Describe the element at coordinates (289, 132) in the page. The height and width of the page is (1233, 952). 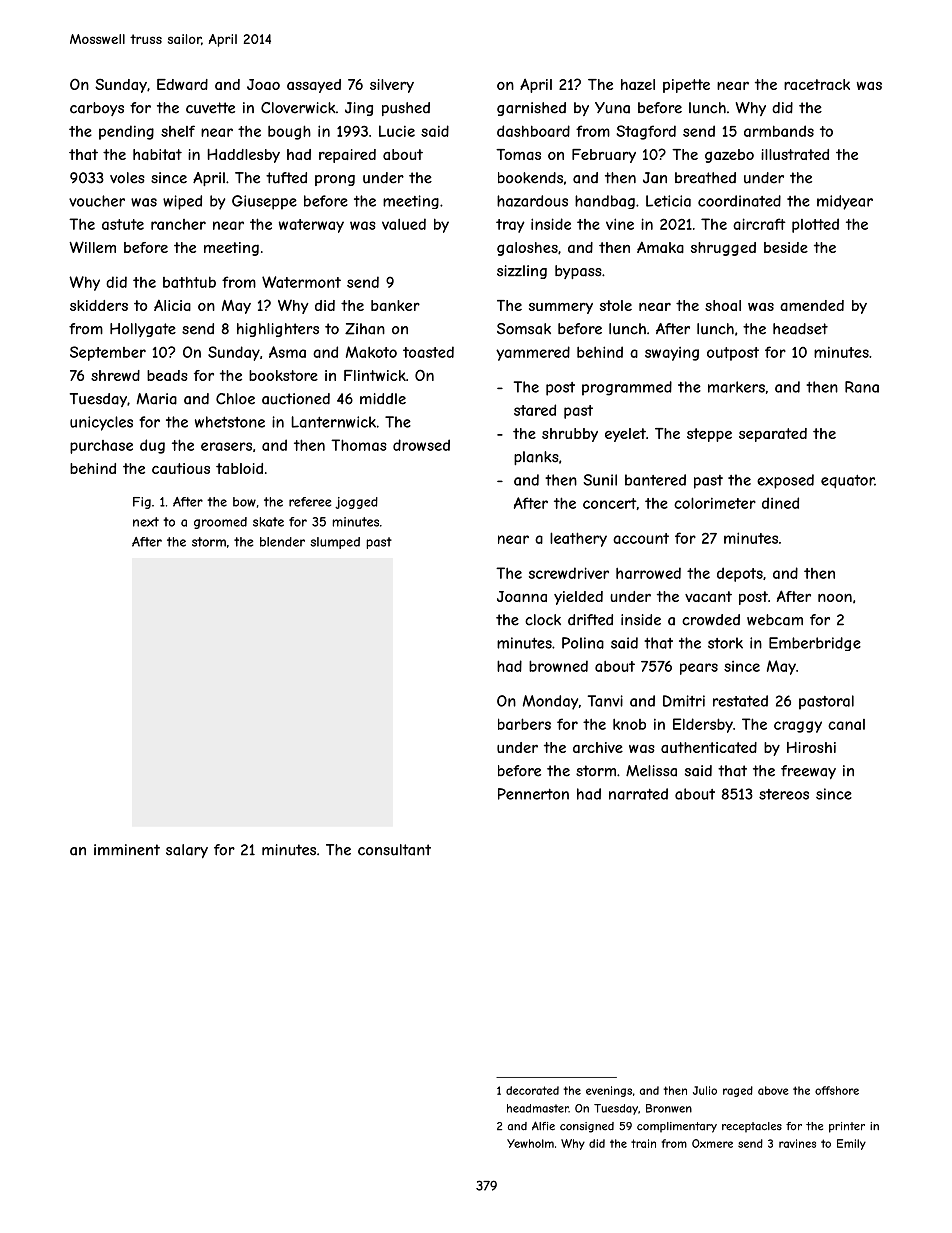
I see `bough` at that location.
